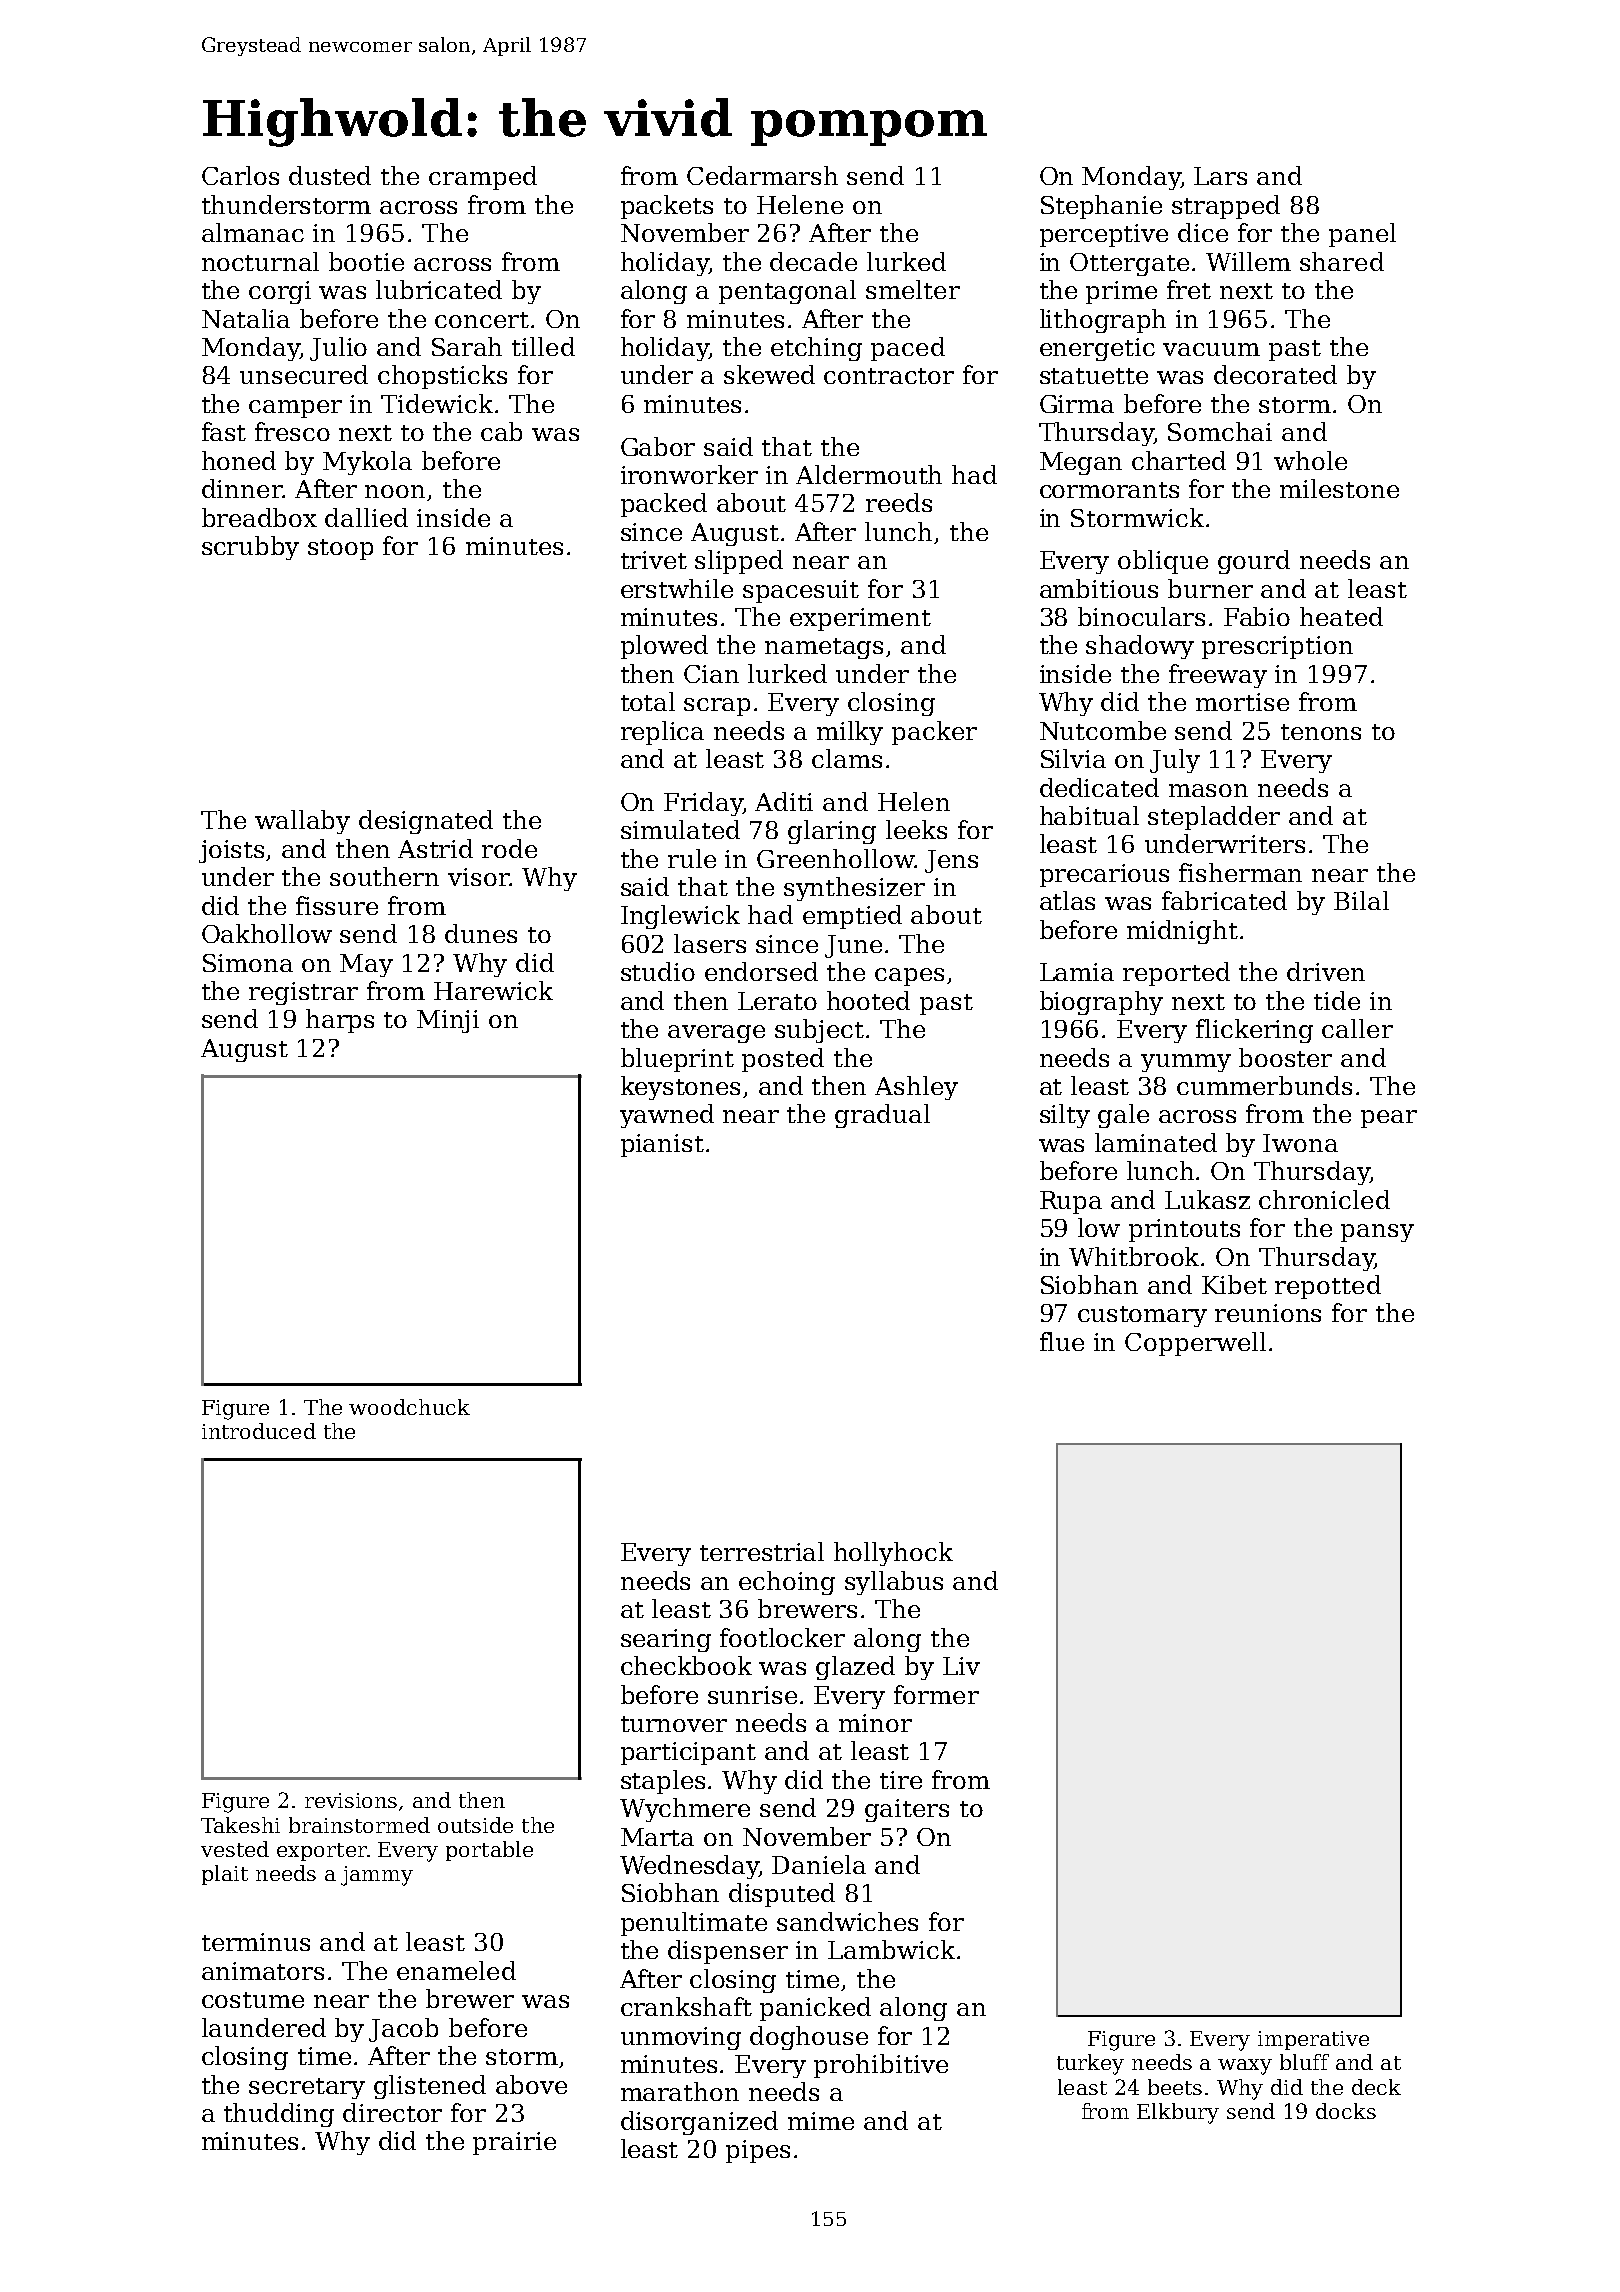  Describe the element at coordinates (439, 289) in the screenshot. I see `lubricated` at that location.
